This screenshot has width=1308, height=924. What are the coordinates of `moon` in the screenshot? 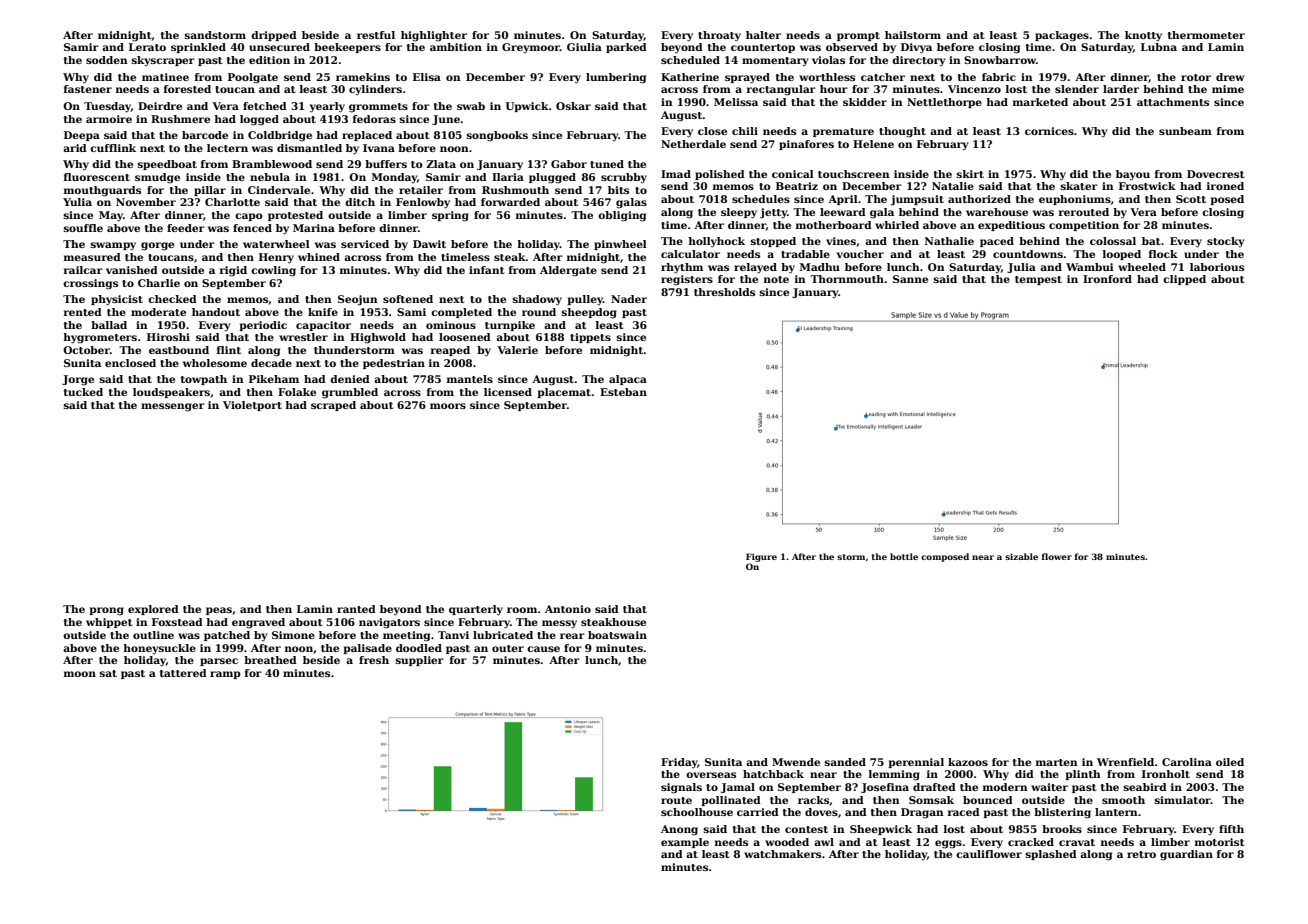 It's located at (80, 674).
